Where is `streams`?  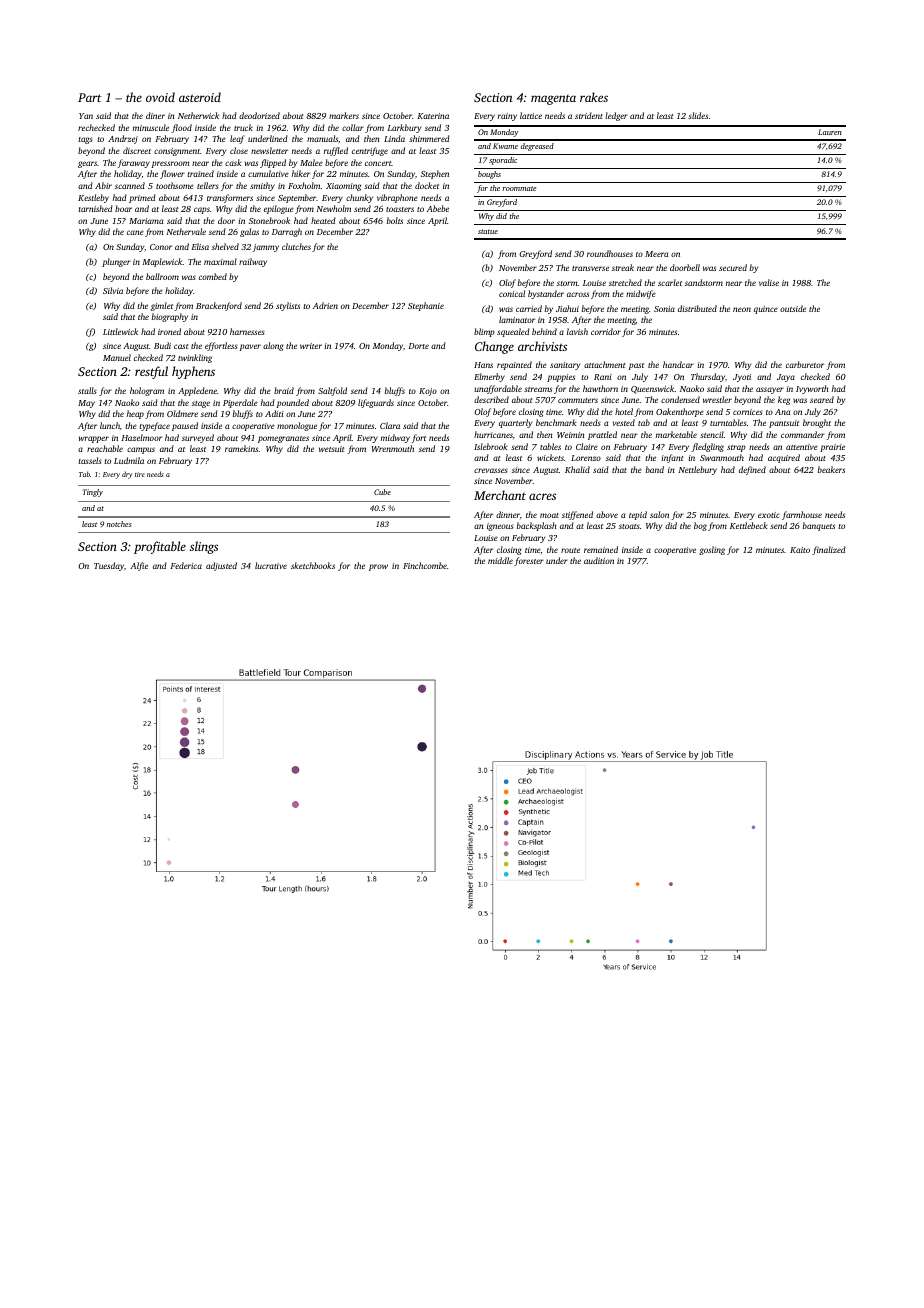 streams is located at coordinates (538, 389).
